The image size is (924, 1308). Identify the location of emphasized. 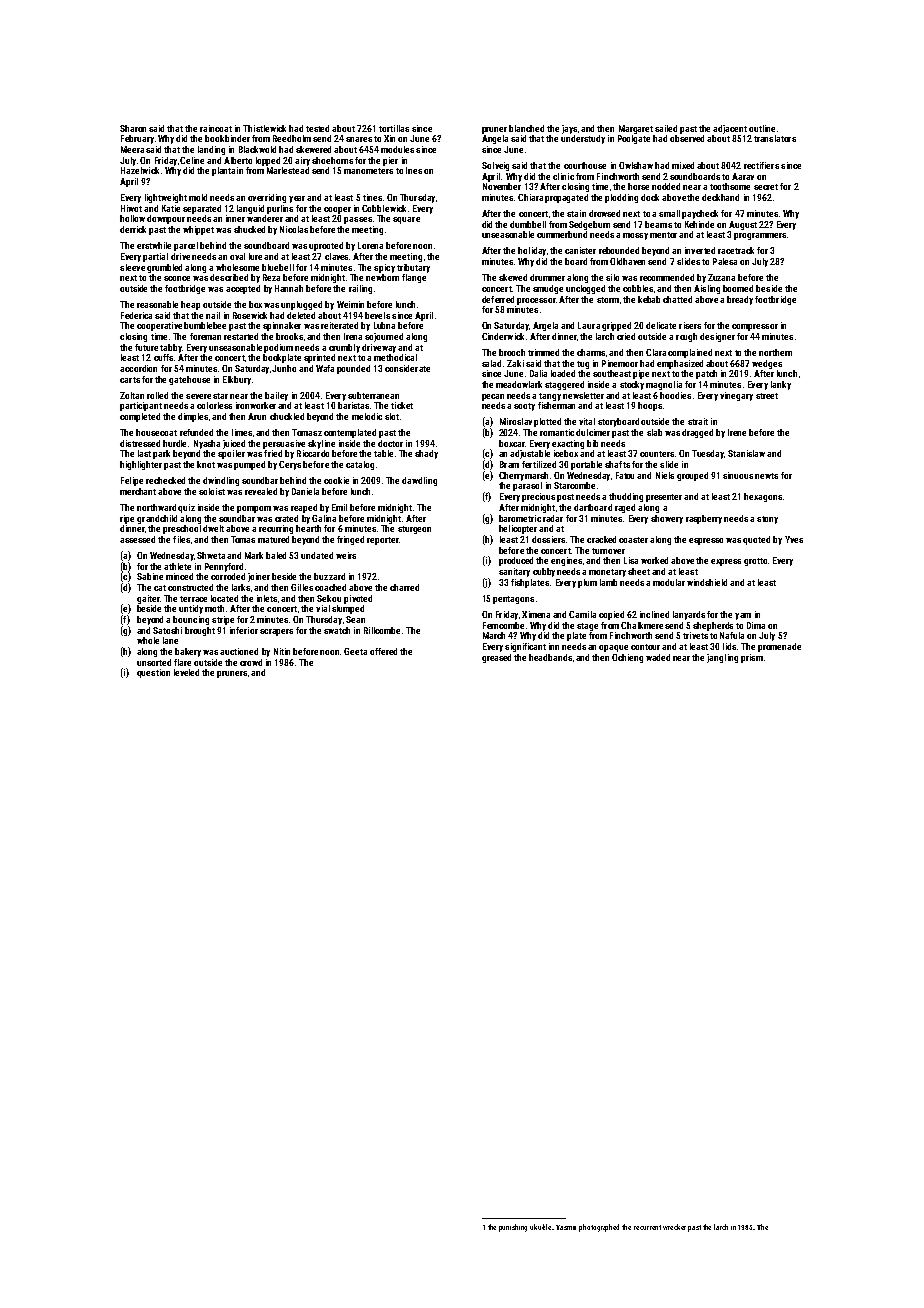
(680, 364).
